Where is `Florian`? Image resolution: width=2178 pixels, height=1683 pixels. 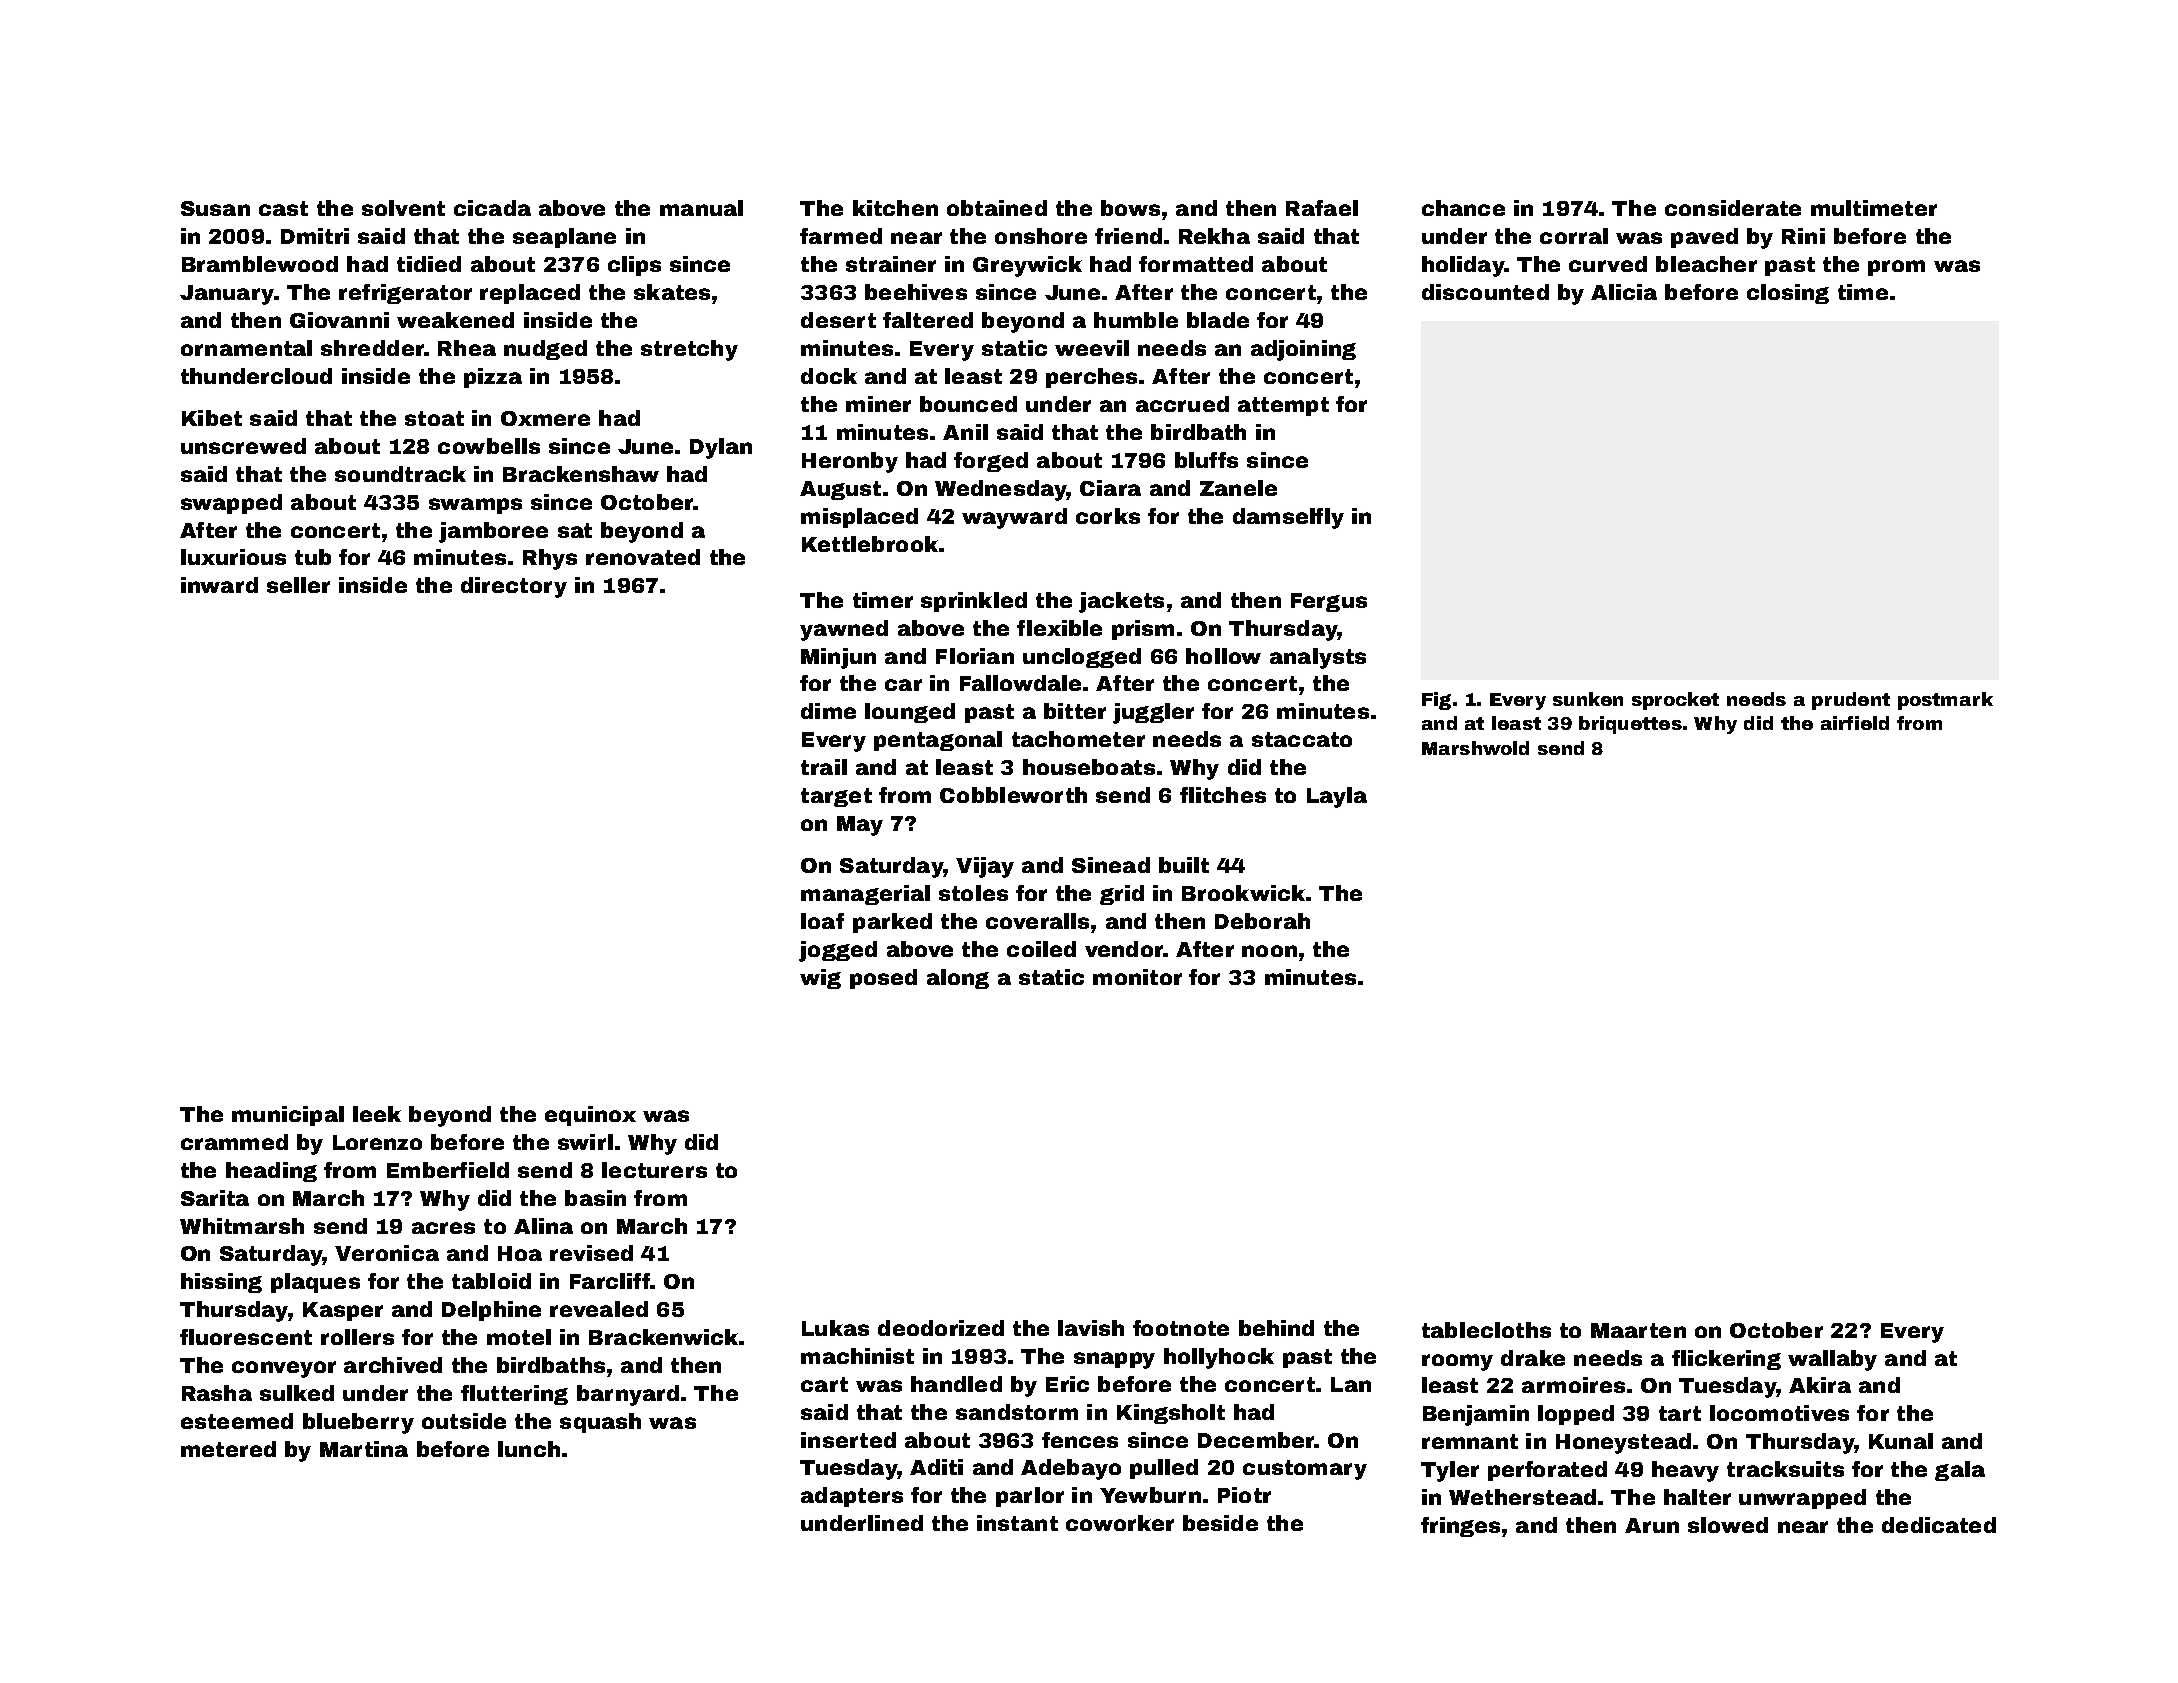
Florian is located at coordinates (975, 656).
